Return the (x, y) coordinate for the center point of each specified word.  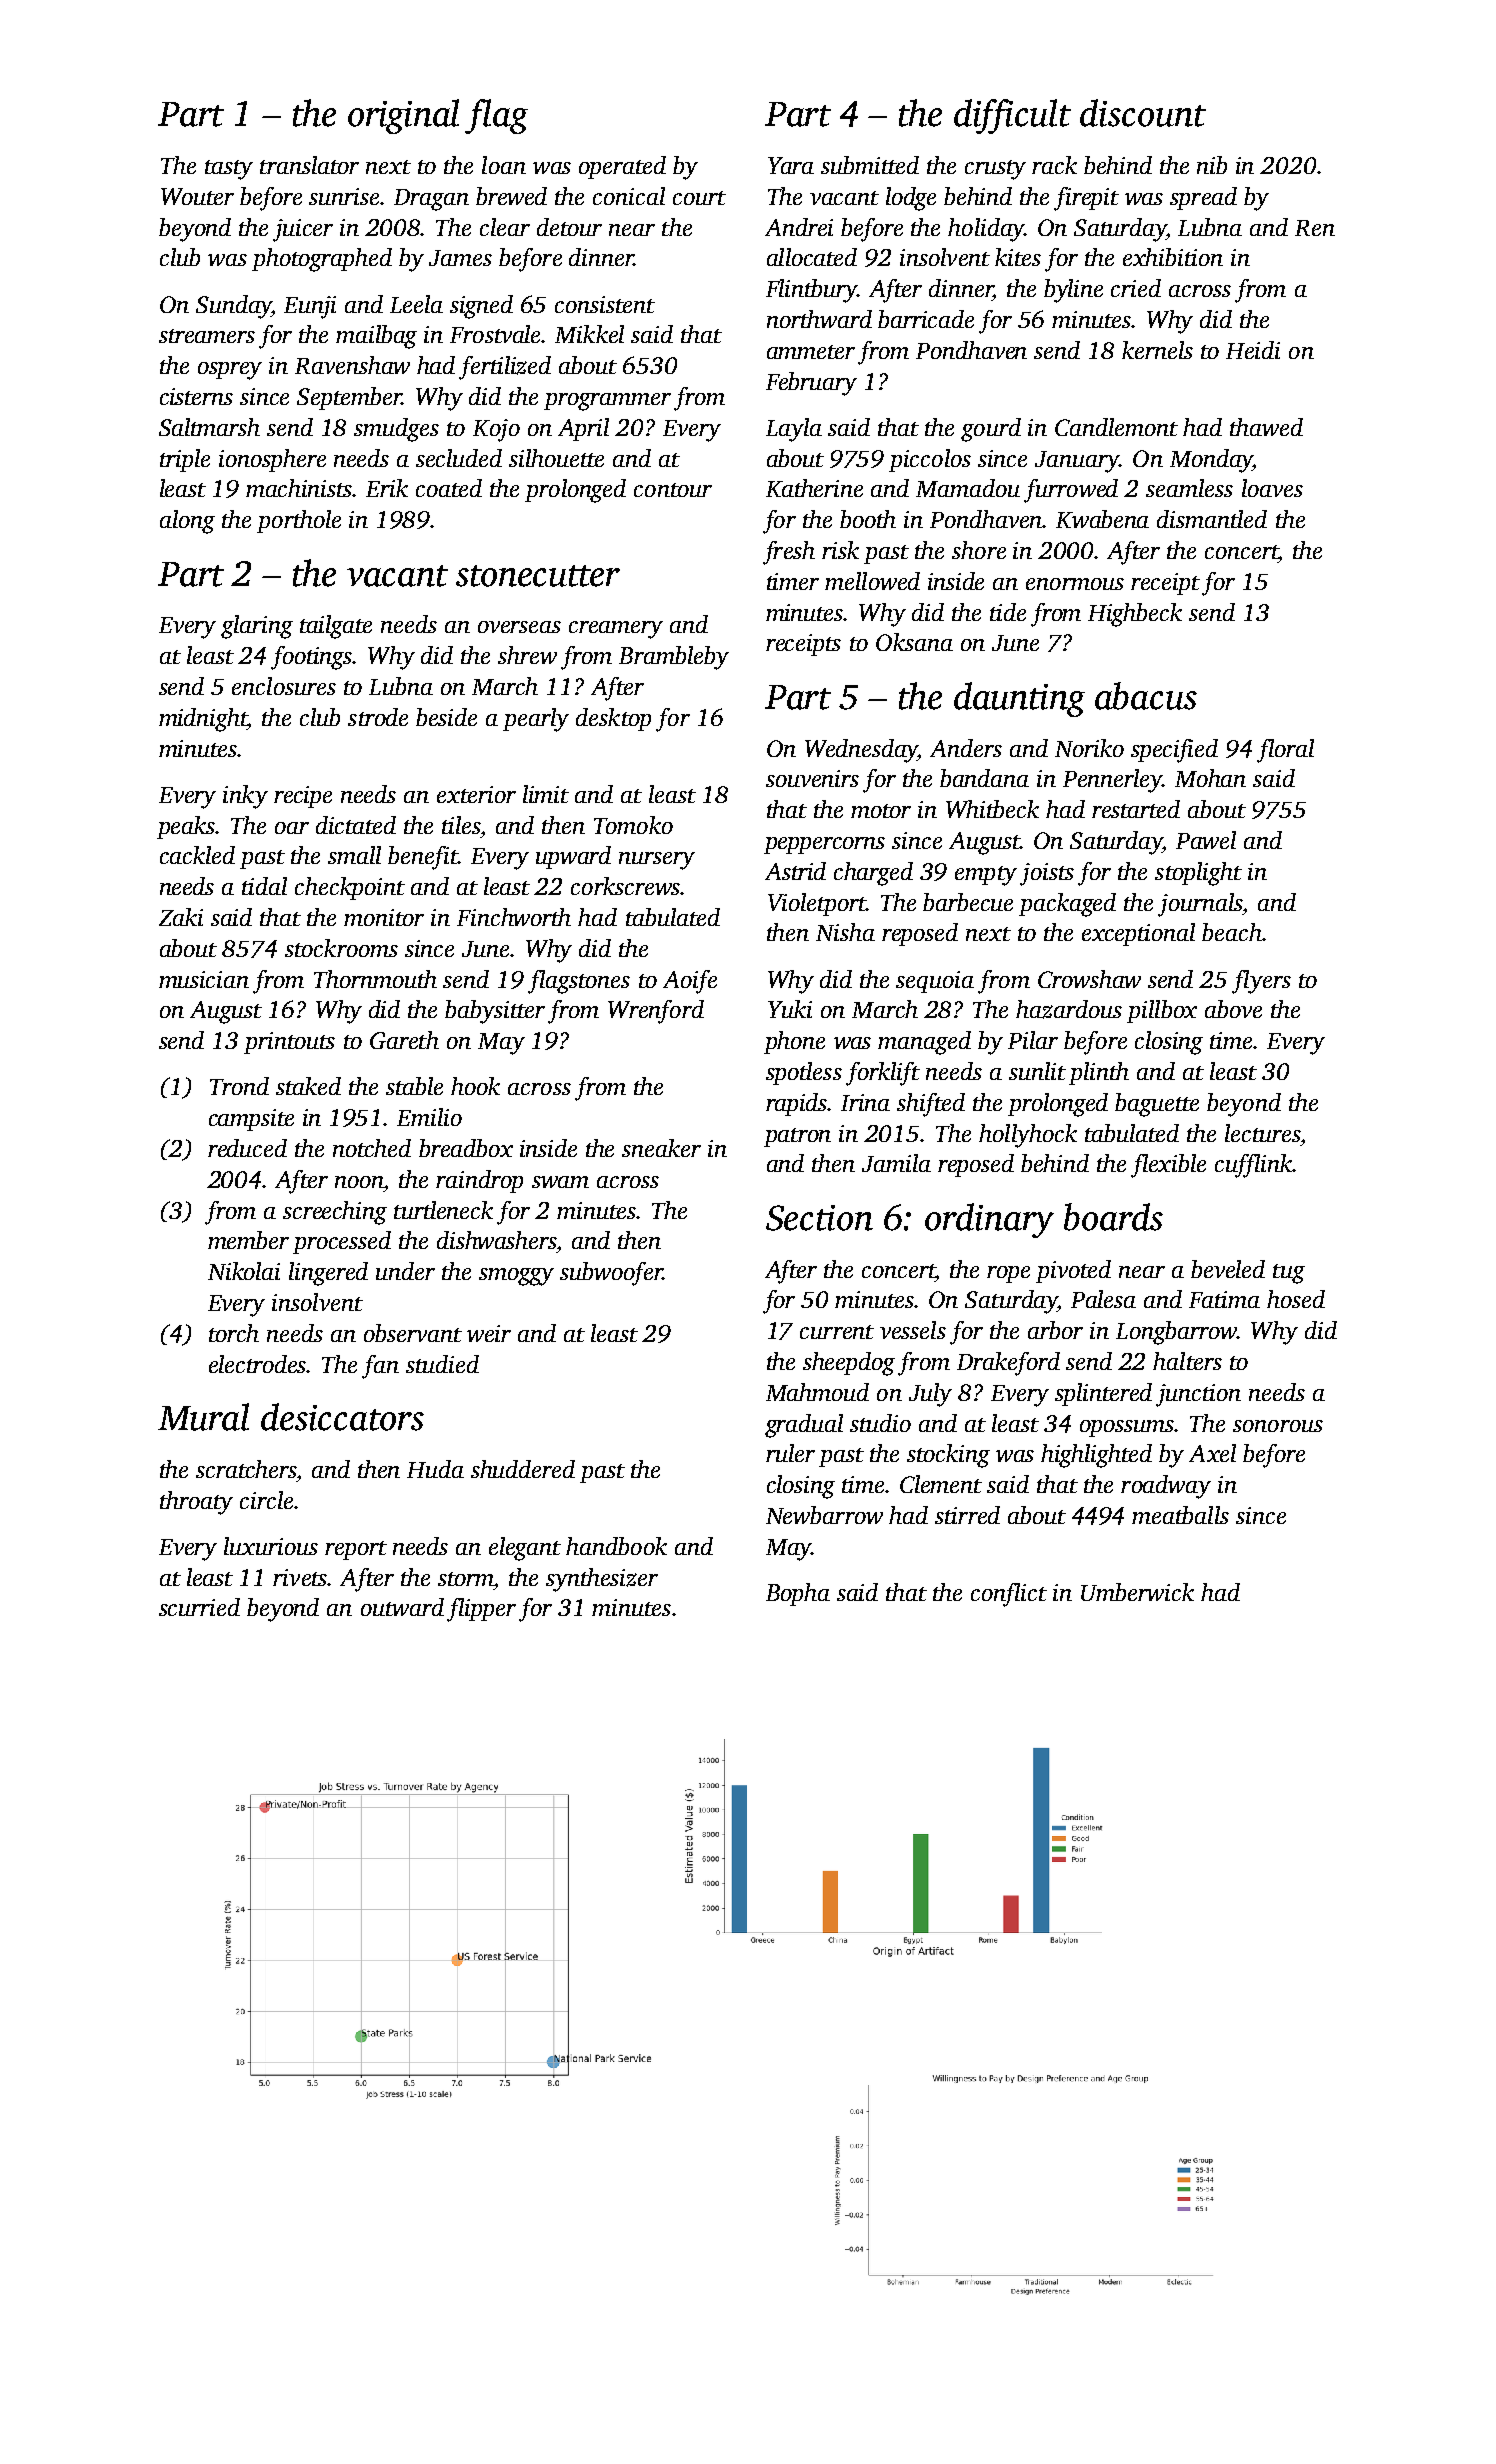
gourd (991, 430)
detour (569, 227)
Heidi (1253, 350)
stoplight (1198, 874)
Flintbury (812, 291)
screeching (335, 1213)
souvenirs (812, 778)
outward (402, 1607)
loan (504, 165)
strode (378, 717)
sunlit (1037, 1071)
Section (819, 1218)
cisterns (196, 396)
